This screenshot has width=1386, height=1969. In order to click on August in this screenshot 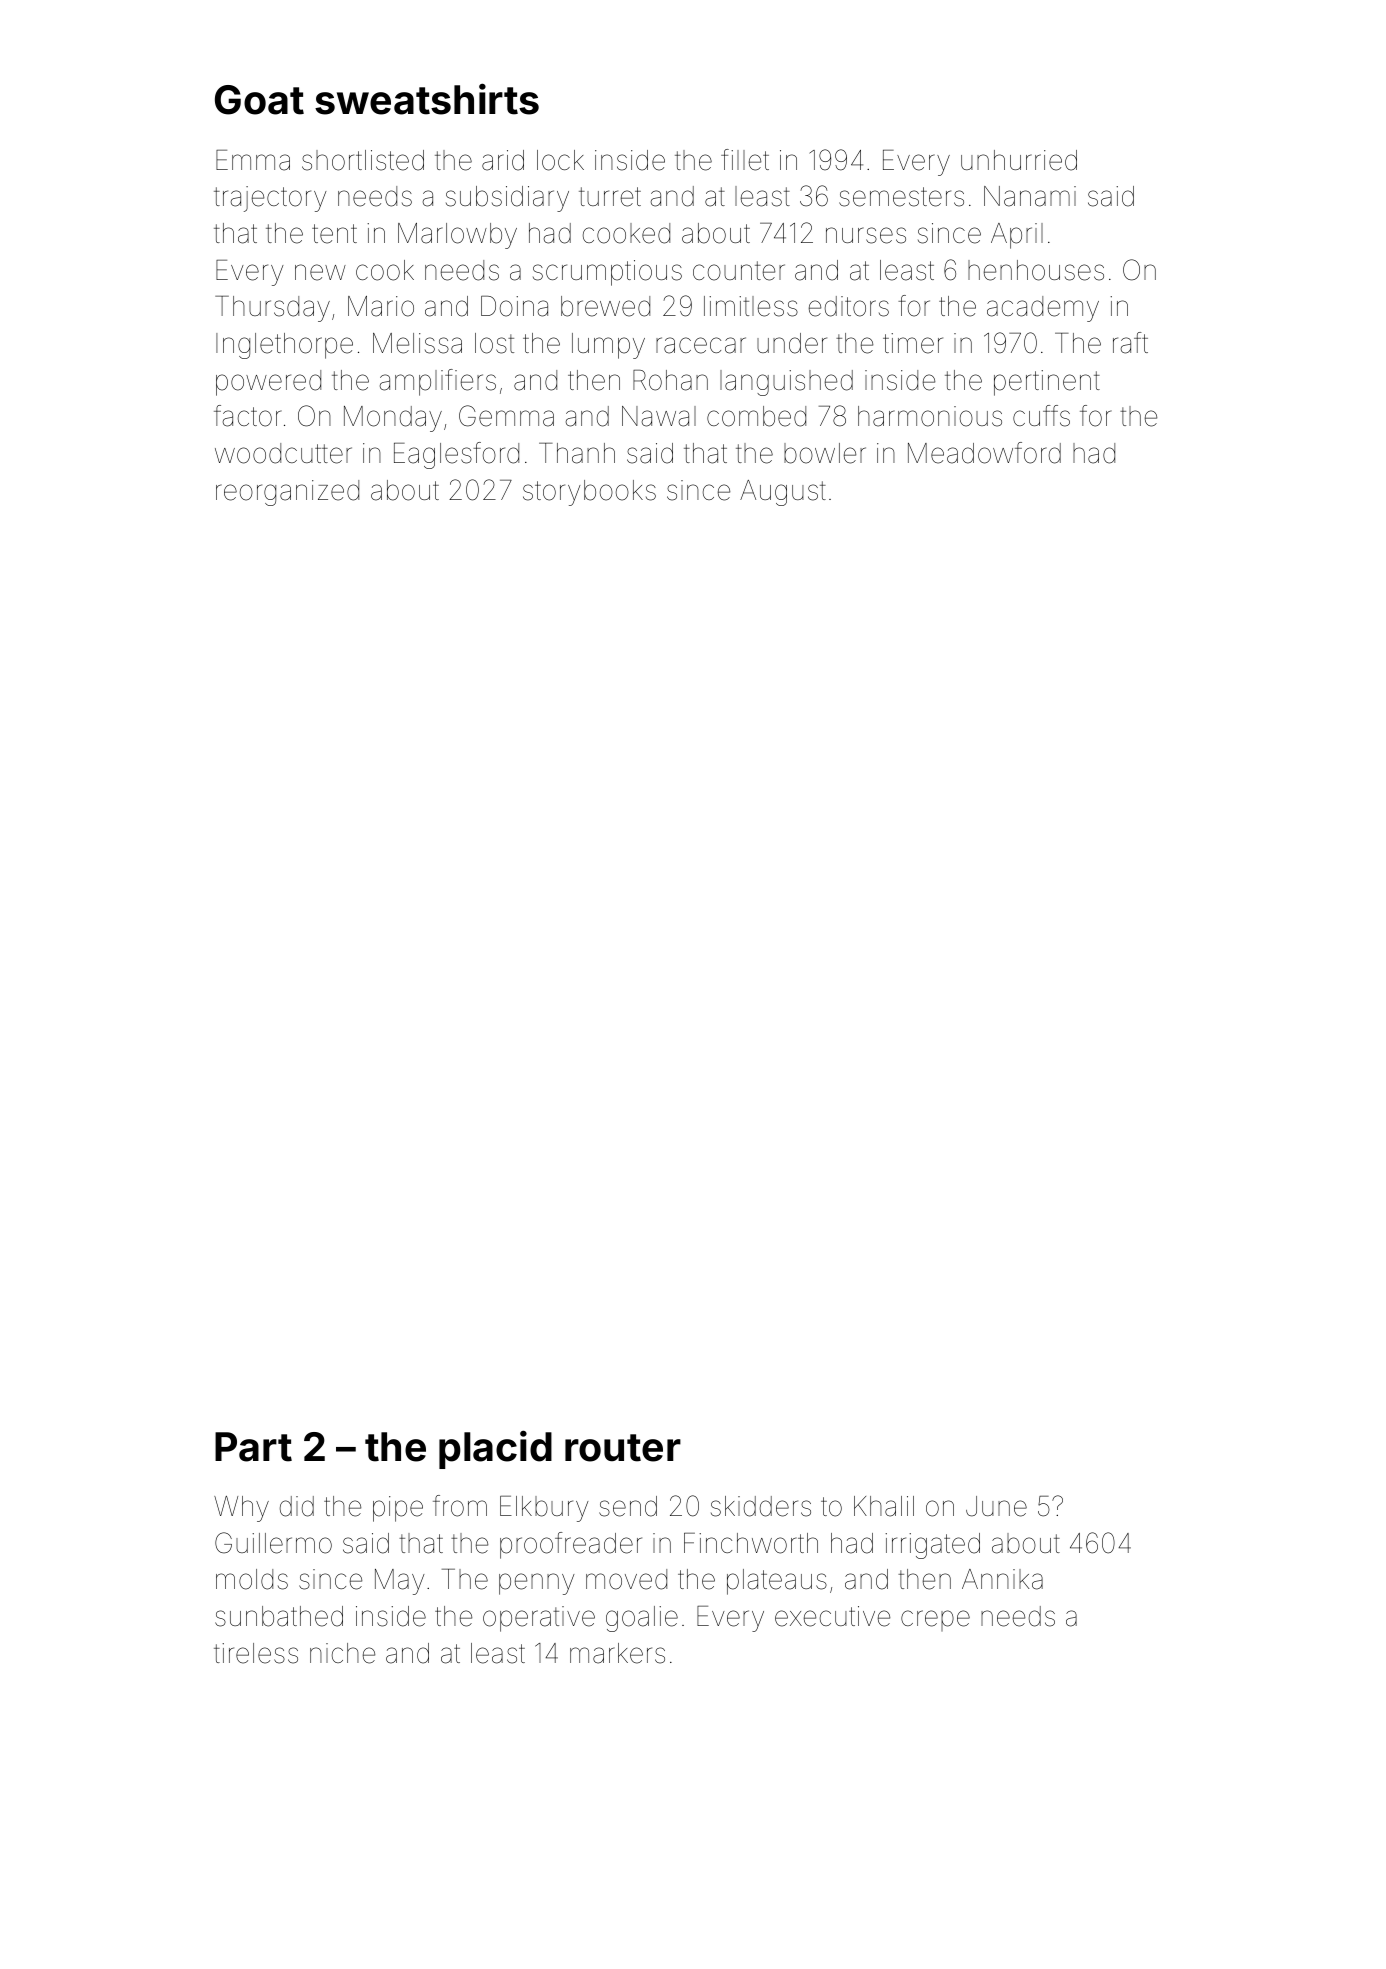, I will do `click(783, 493)`.
